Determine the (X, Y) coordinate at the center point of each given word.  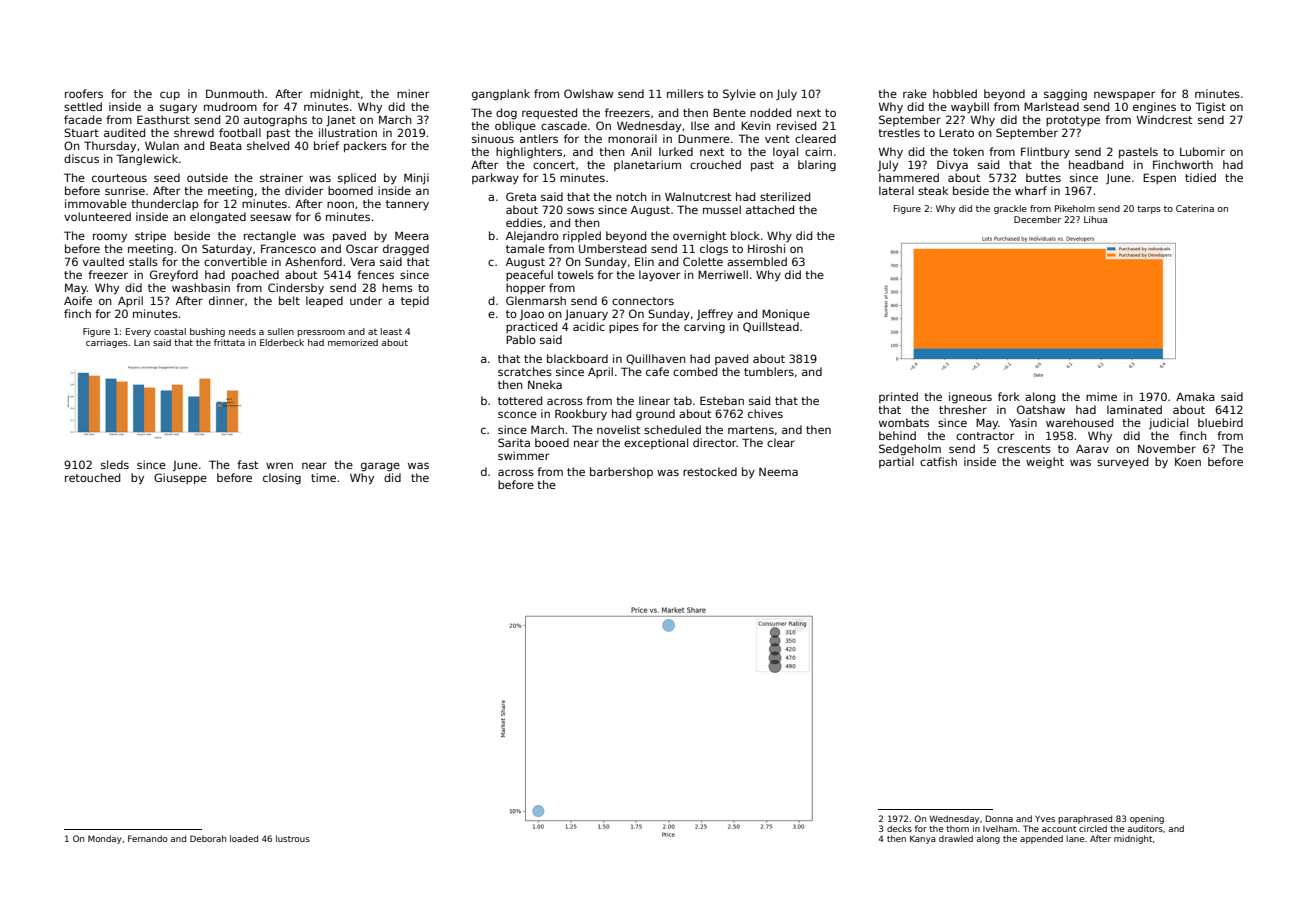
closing (282, 479)
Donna (999, 818)
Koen (1188, 461)
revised (796, 125)
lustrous (293, 838)
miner (413, 93)
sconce (517, 414)
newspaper (1124, 95)
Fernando (147, 838)
